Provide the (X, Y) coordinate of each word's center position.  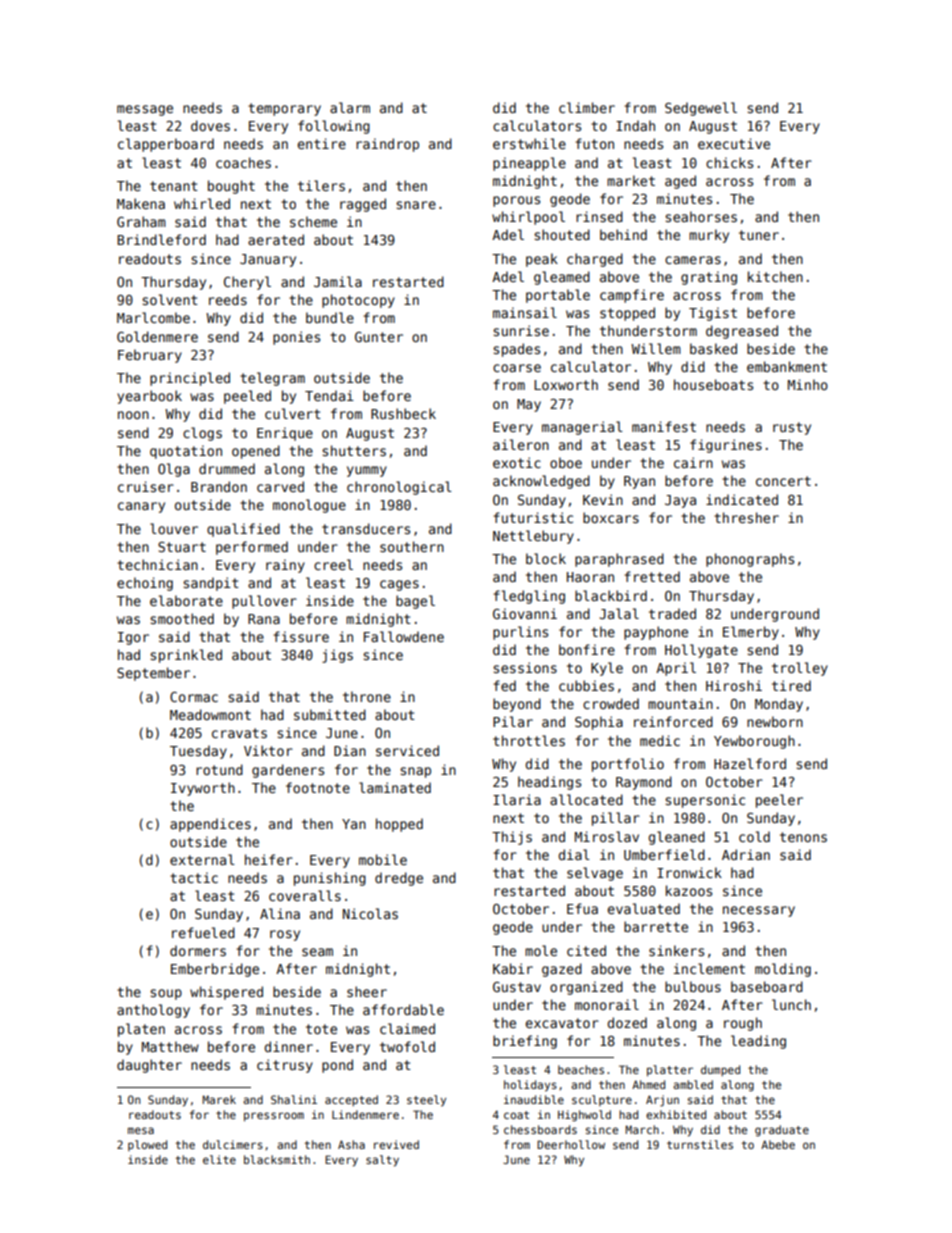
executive (734, 143)
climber (587, 107)
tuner (759, 235)
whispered (226, 993)
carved (280, 486)
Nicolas (370, 913)
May (529, 405)
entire (321, 143)
